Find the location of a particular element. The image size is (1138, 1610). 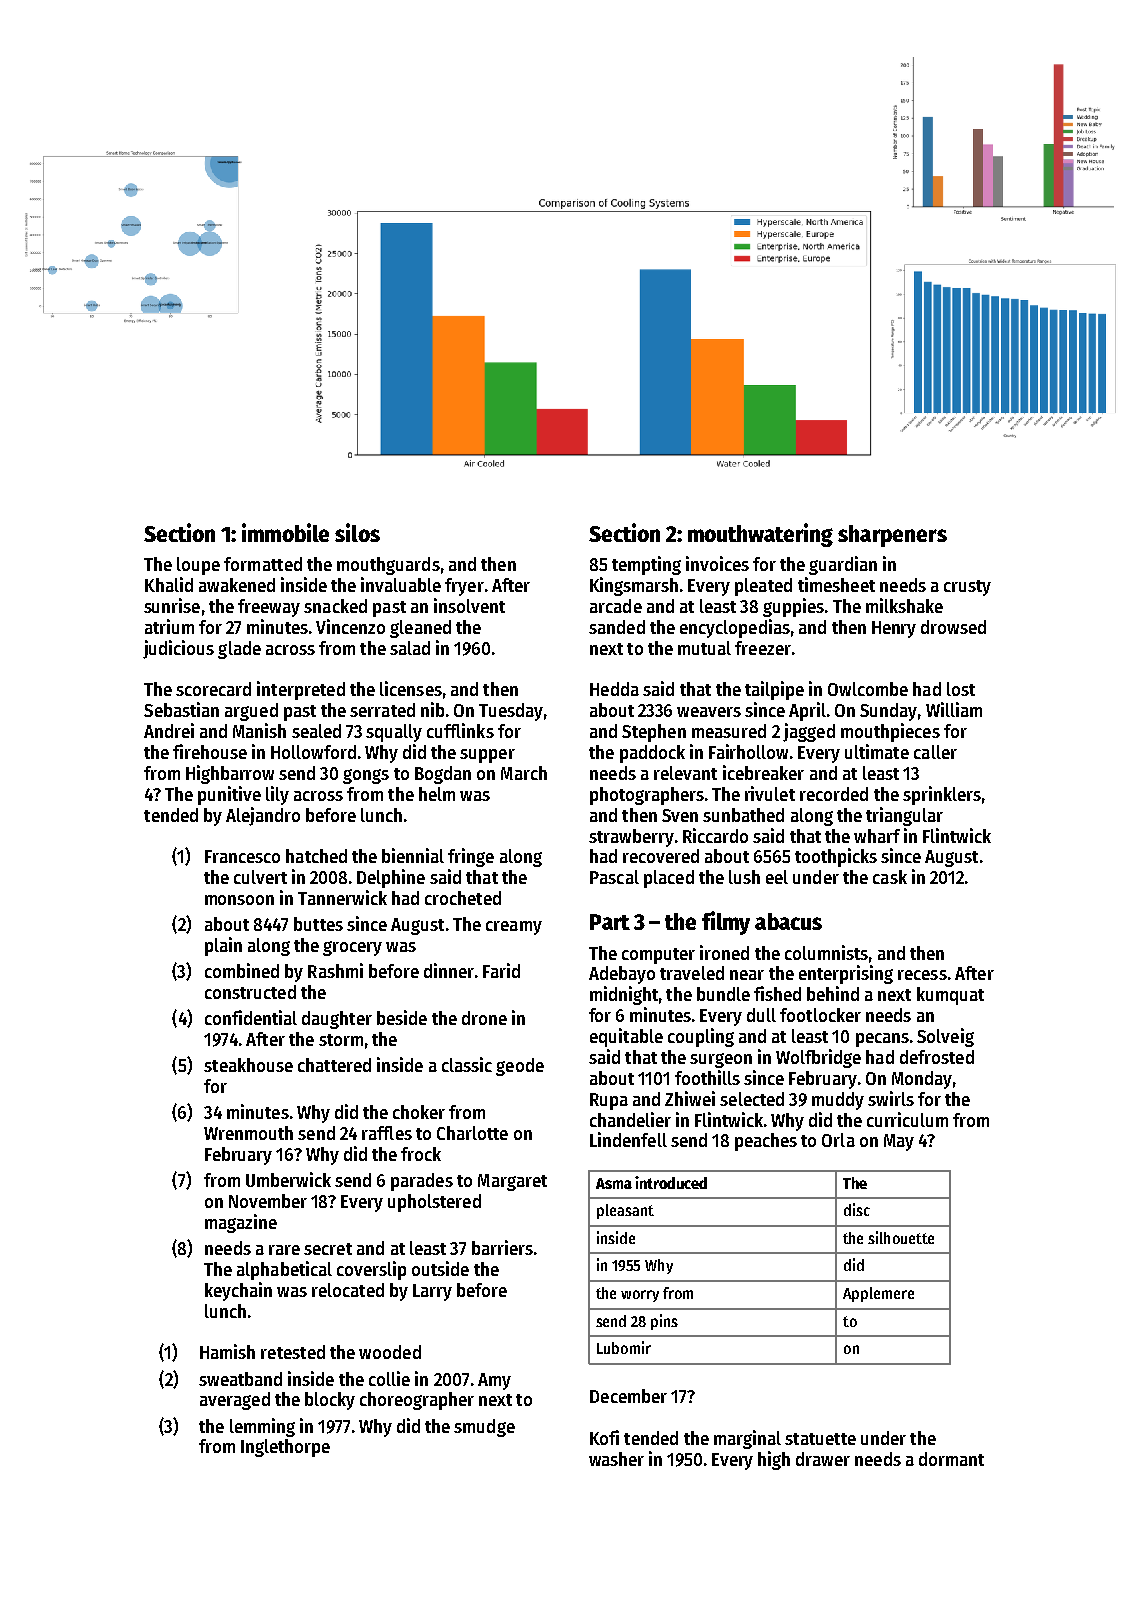

Charlotte is located at coordinates (472, 1133).
